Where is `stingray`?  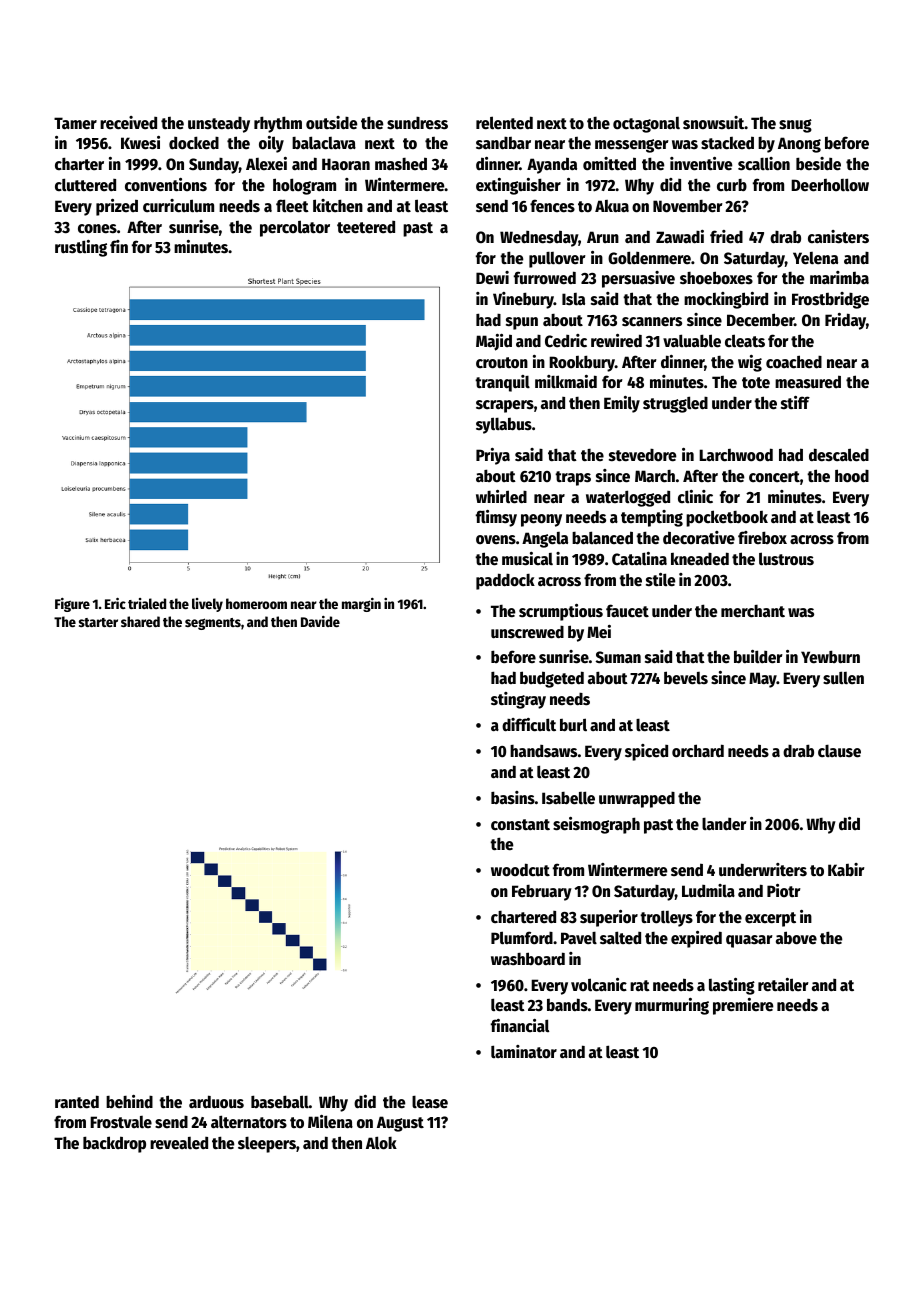 stingray is located at coordinates (518, 700).
